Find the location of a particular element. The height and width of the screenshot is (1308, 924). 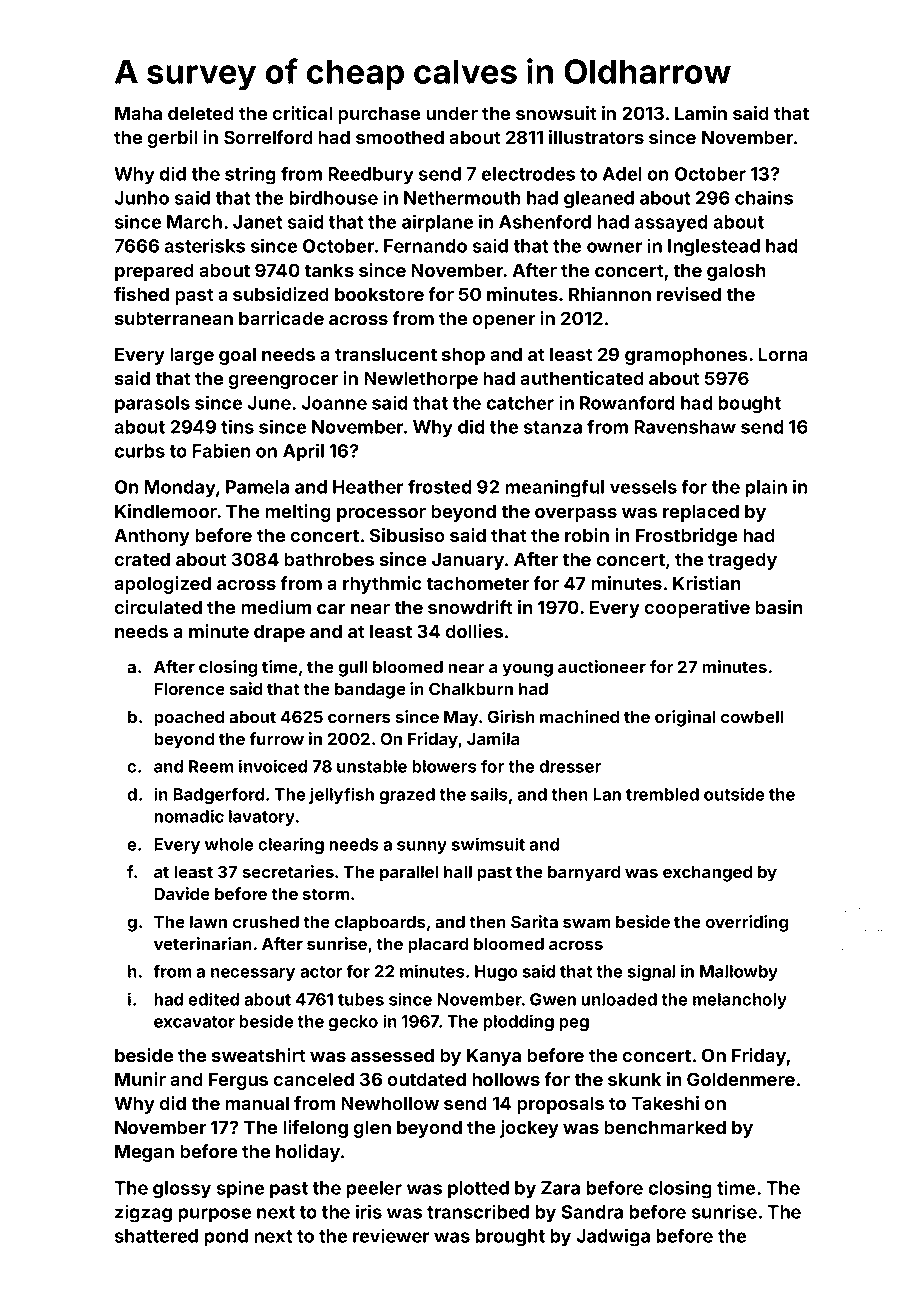

trembled is located at coordinates (662, 794).
